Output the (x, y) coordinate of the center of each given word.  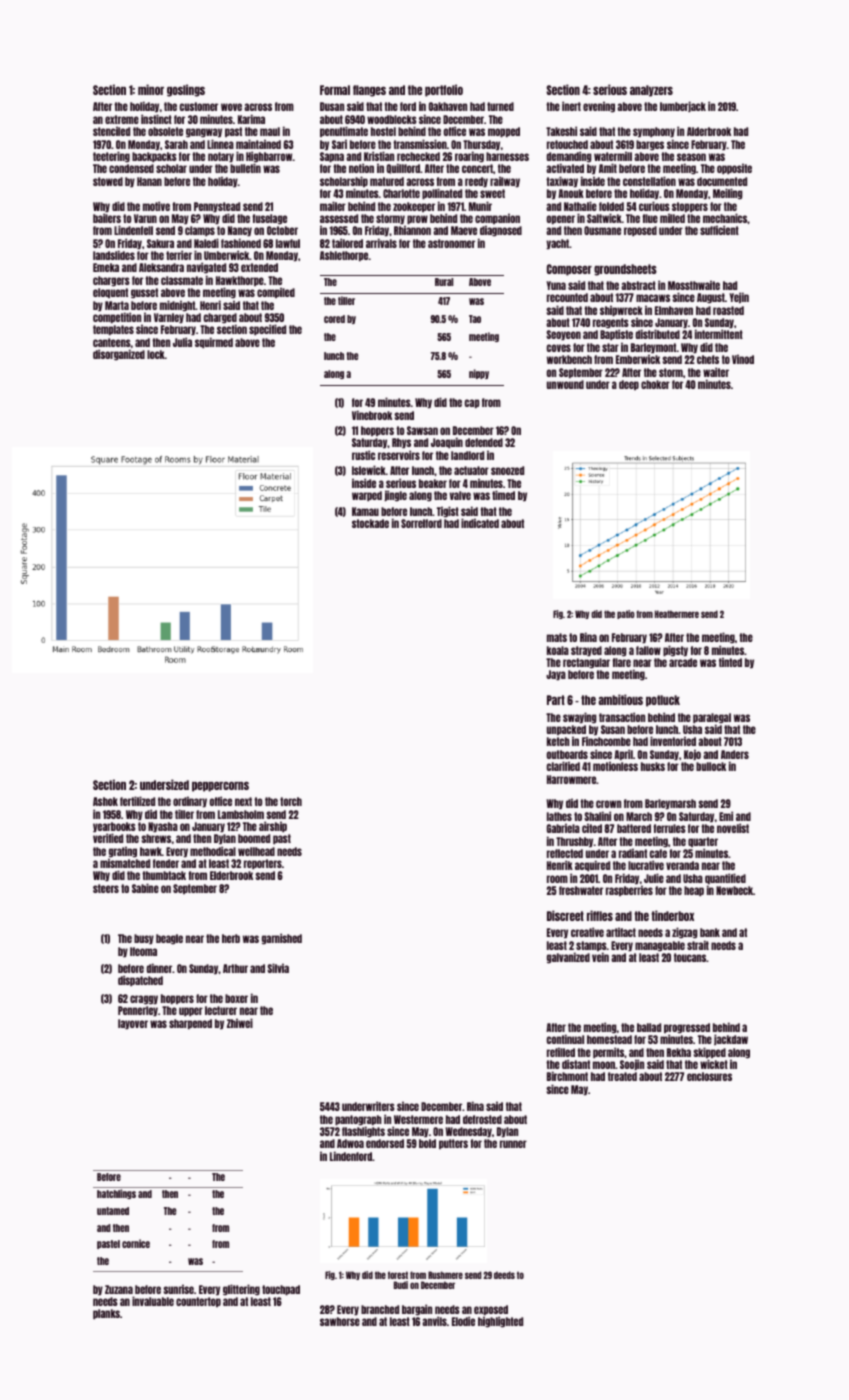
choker (655, 384)
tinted (730, 662)
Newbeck (734, 890)
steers (106, 888)
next (243, 801)
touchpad (281, 1290)
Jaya (556, 675)
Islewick (369, 470)
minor (151, 89)
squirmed (214, 342)
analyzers (651, 91)
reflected (565, 853)
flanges (369, 91)
